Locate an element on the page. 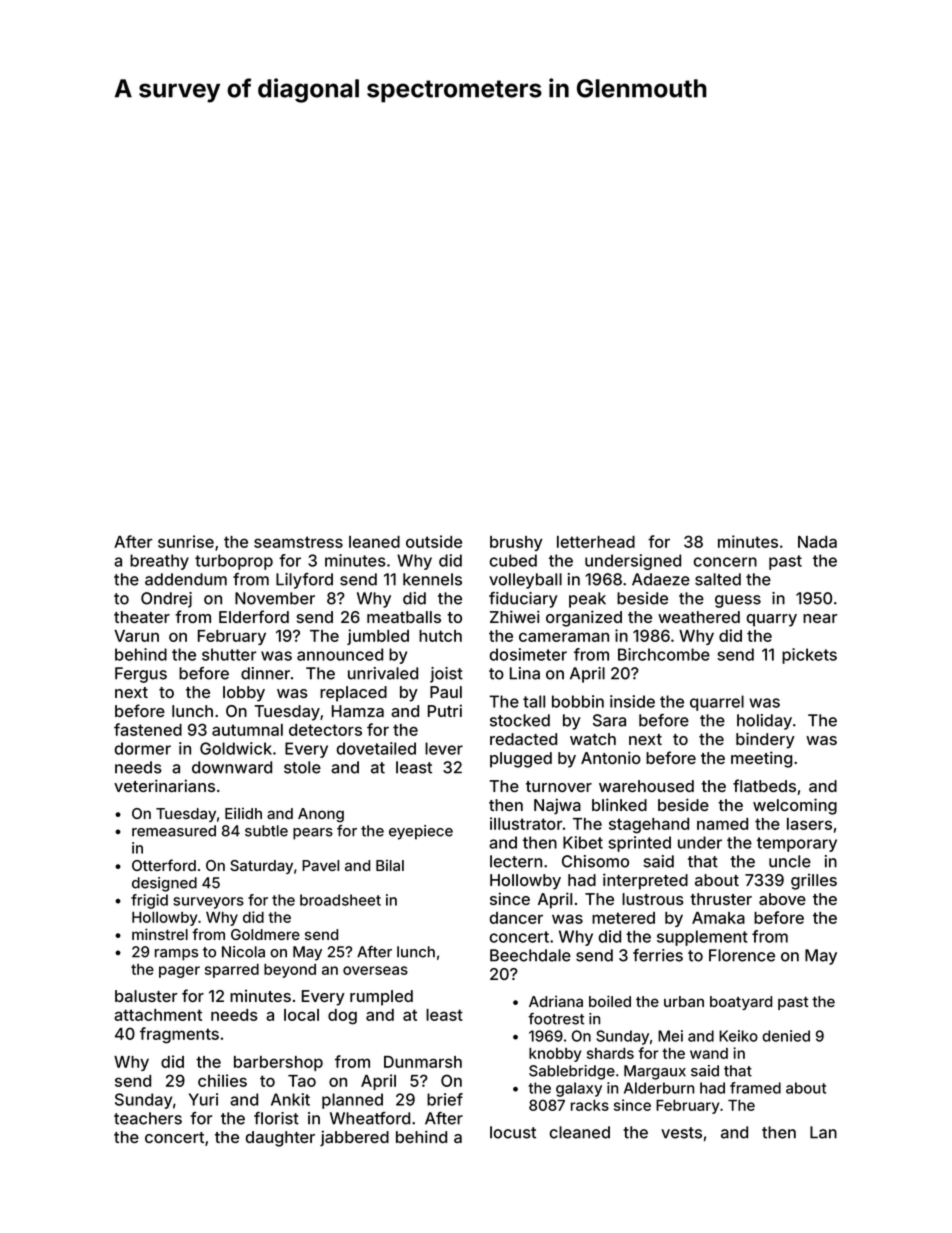 This image has height=1233, width=952. Fergus is located at coordinates (141, 675).
